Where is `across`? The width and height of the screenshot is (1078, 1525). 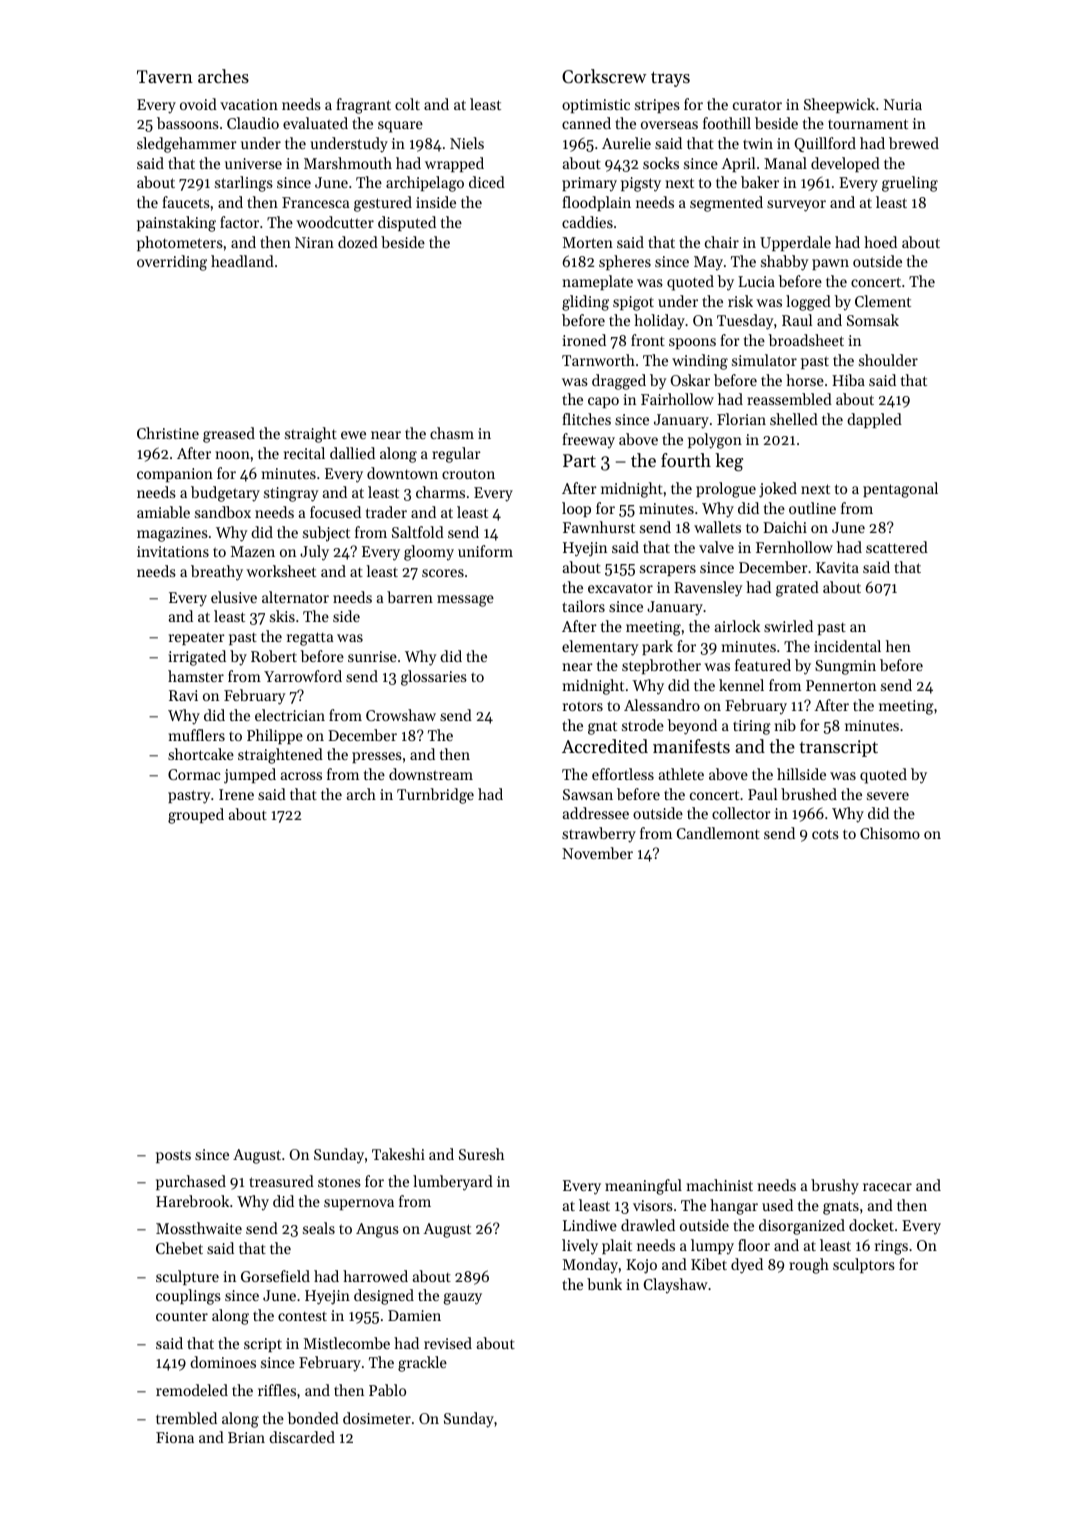 across is located at coordinates (301, 776).
